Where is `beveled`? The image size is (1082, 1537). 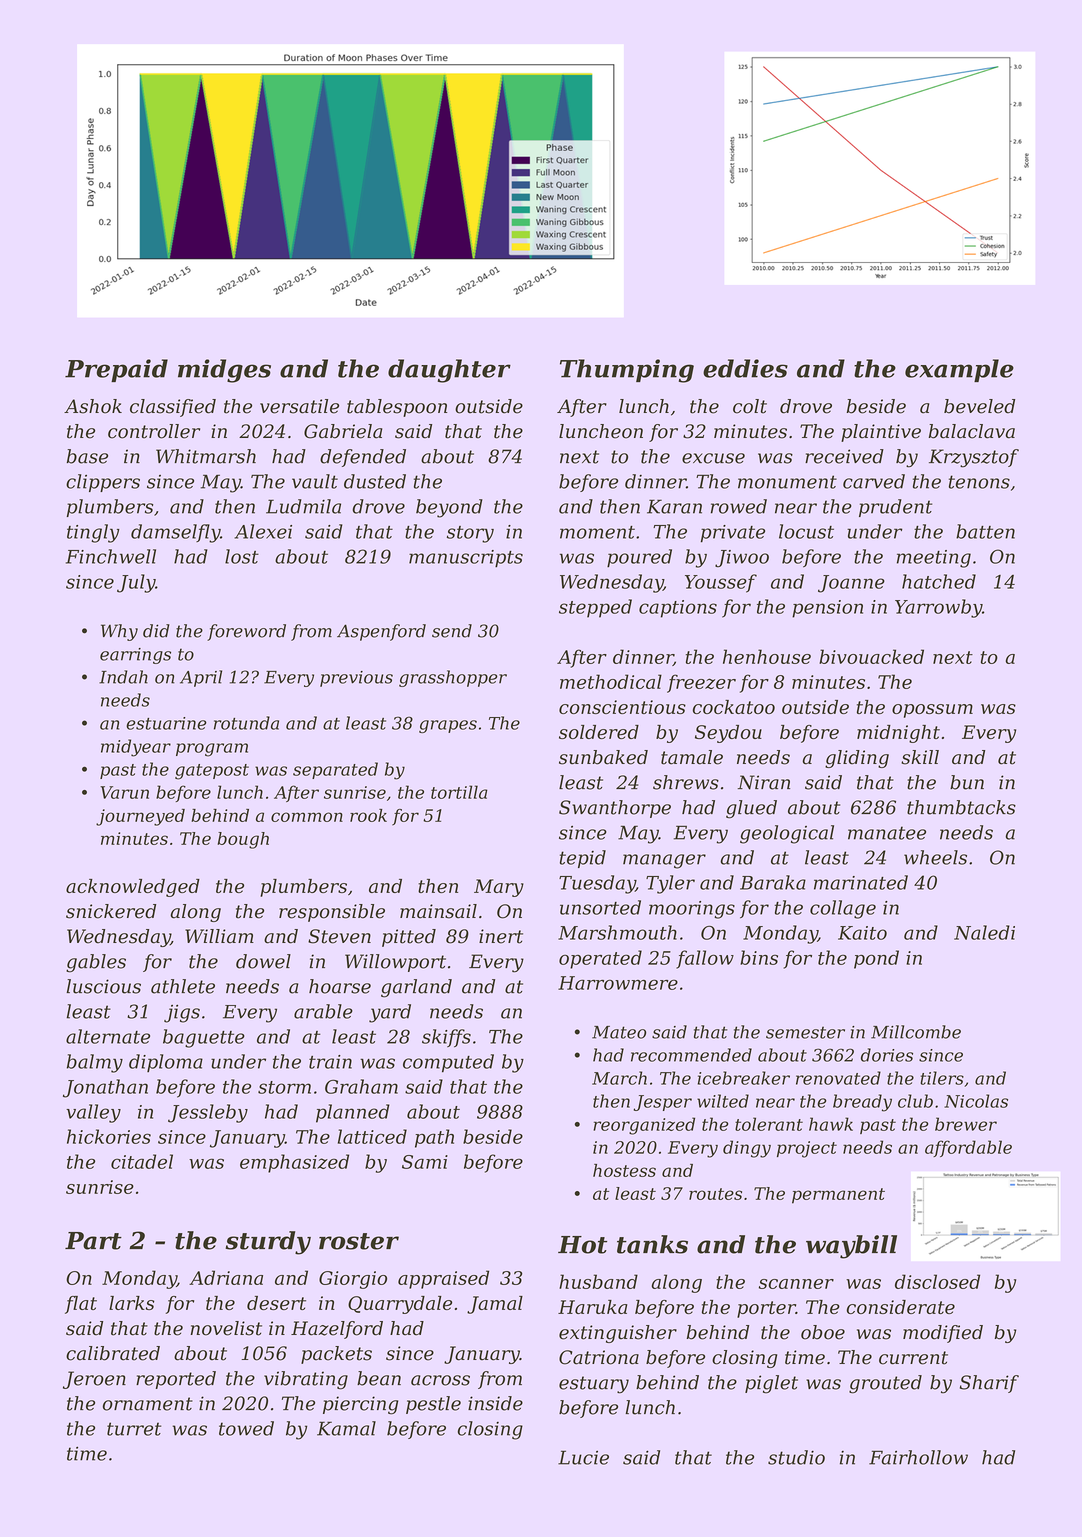 beveled is located at coordinates (979, 406).
